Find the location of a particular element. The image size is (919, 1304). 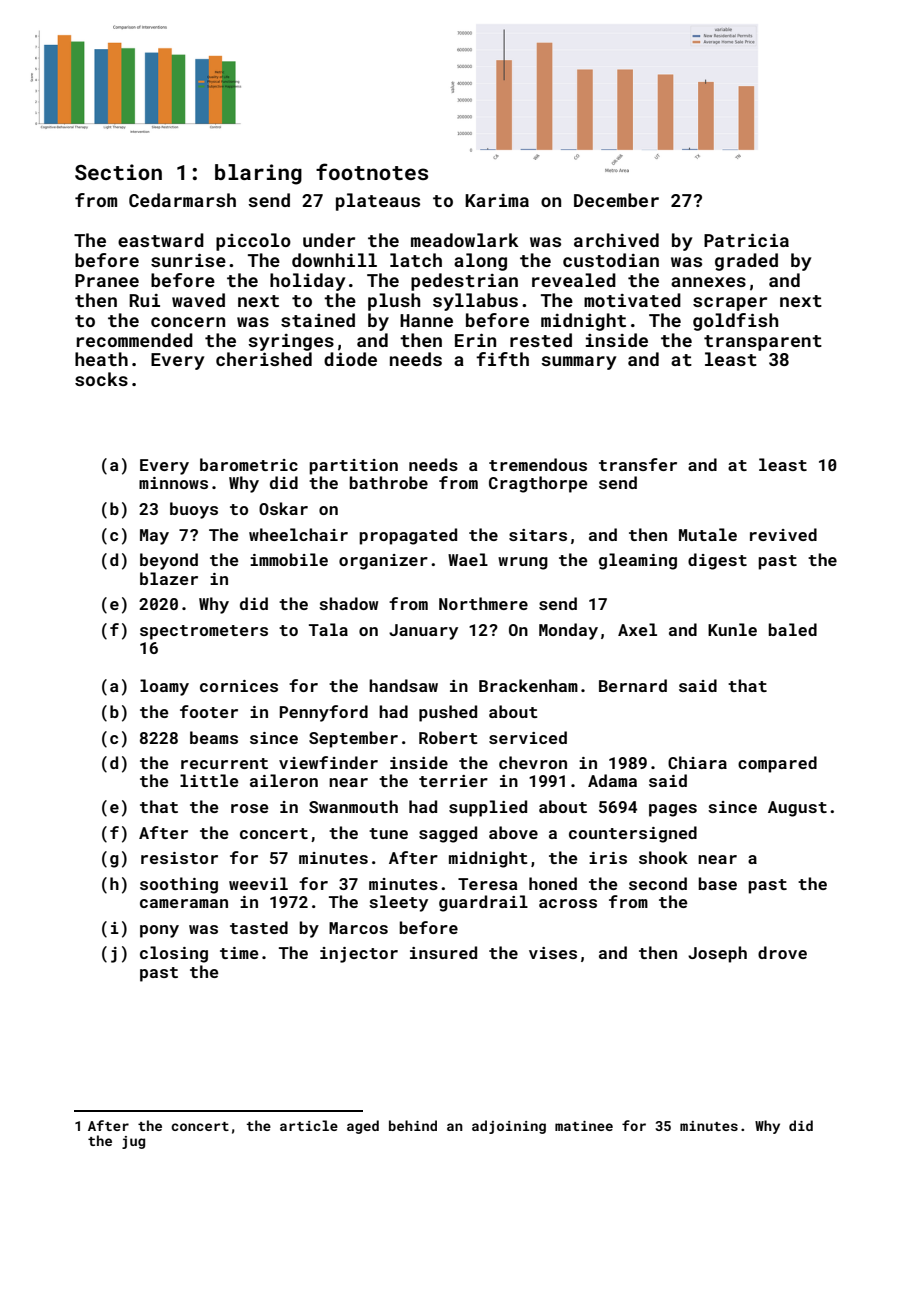

Pranee is located at coordinates (107, 280).
